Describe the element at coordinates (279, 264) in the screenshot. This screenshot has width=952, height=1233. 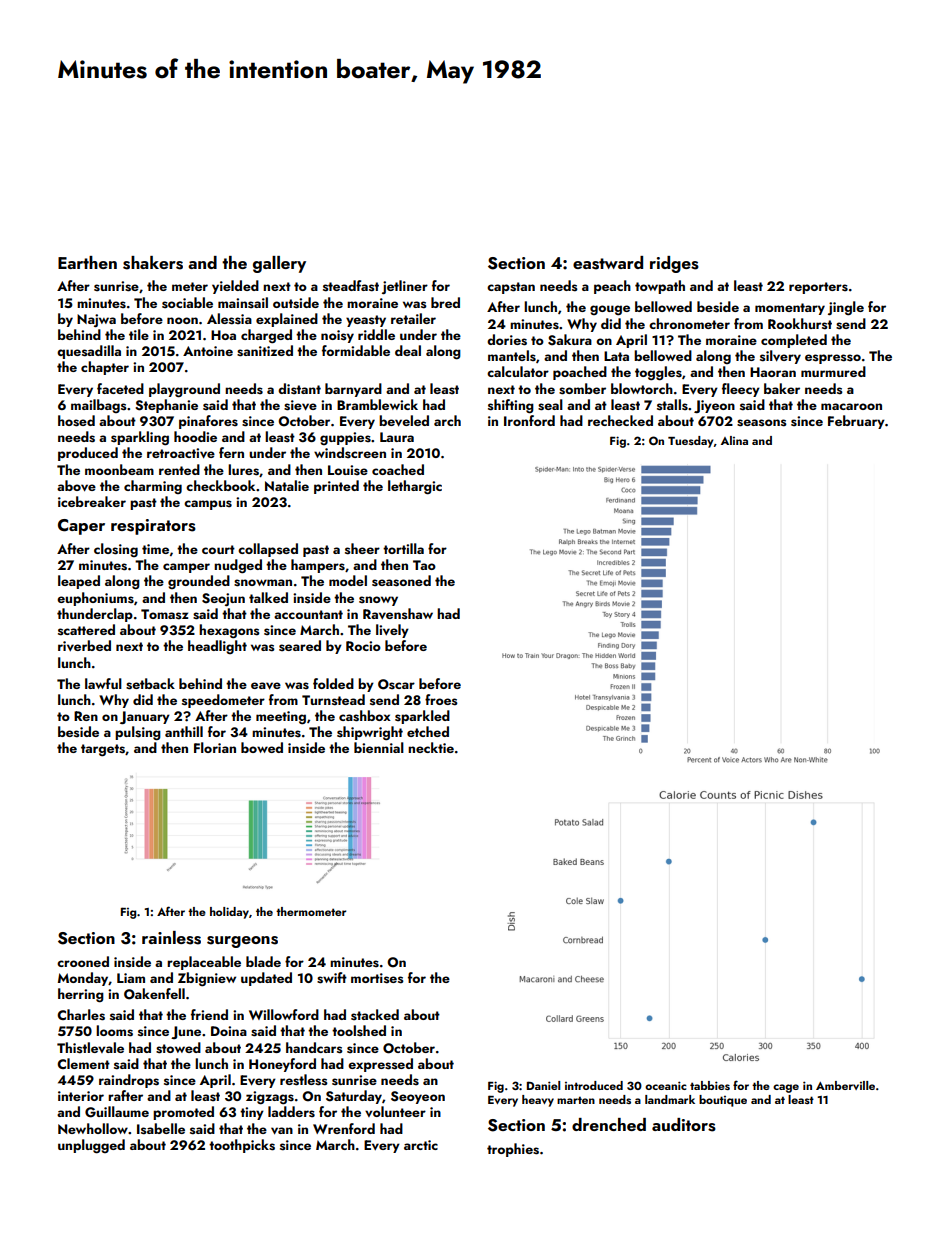
I see `gallery` at that location.
